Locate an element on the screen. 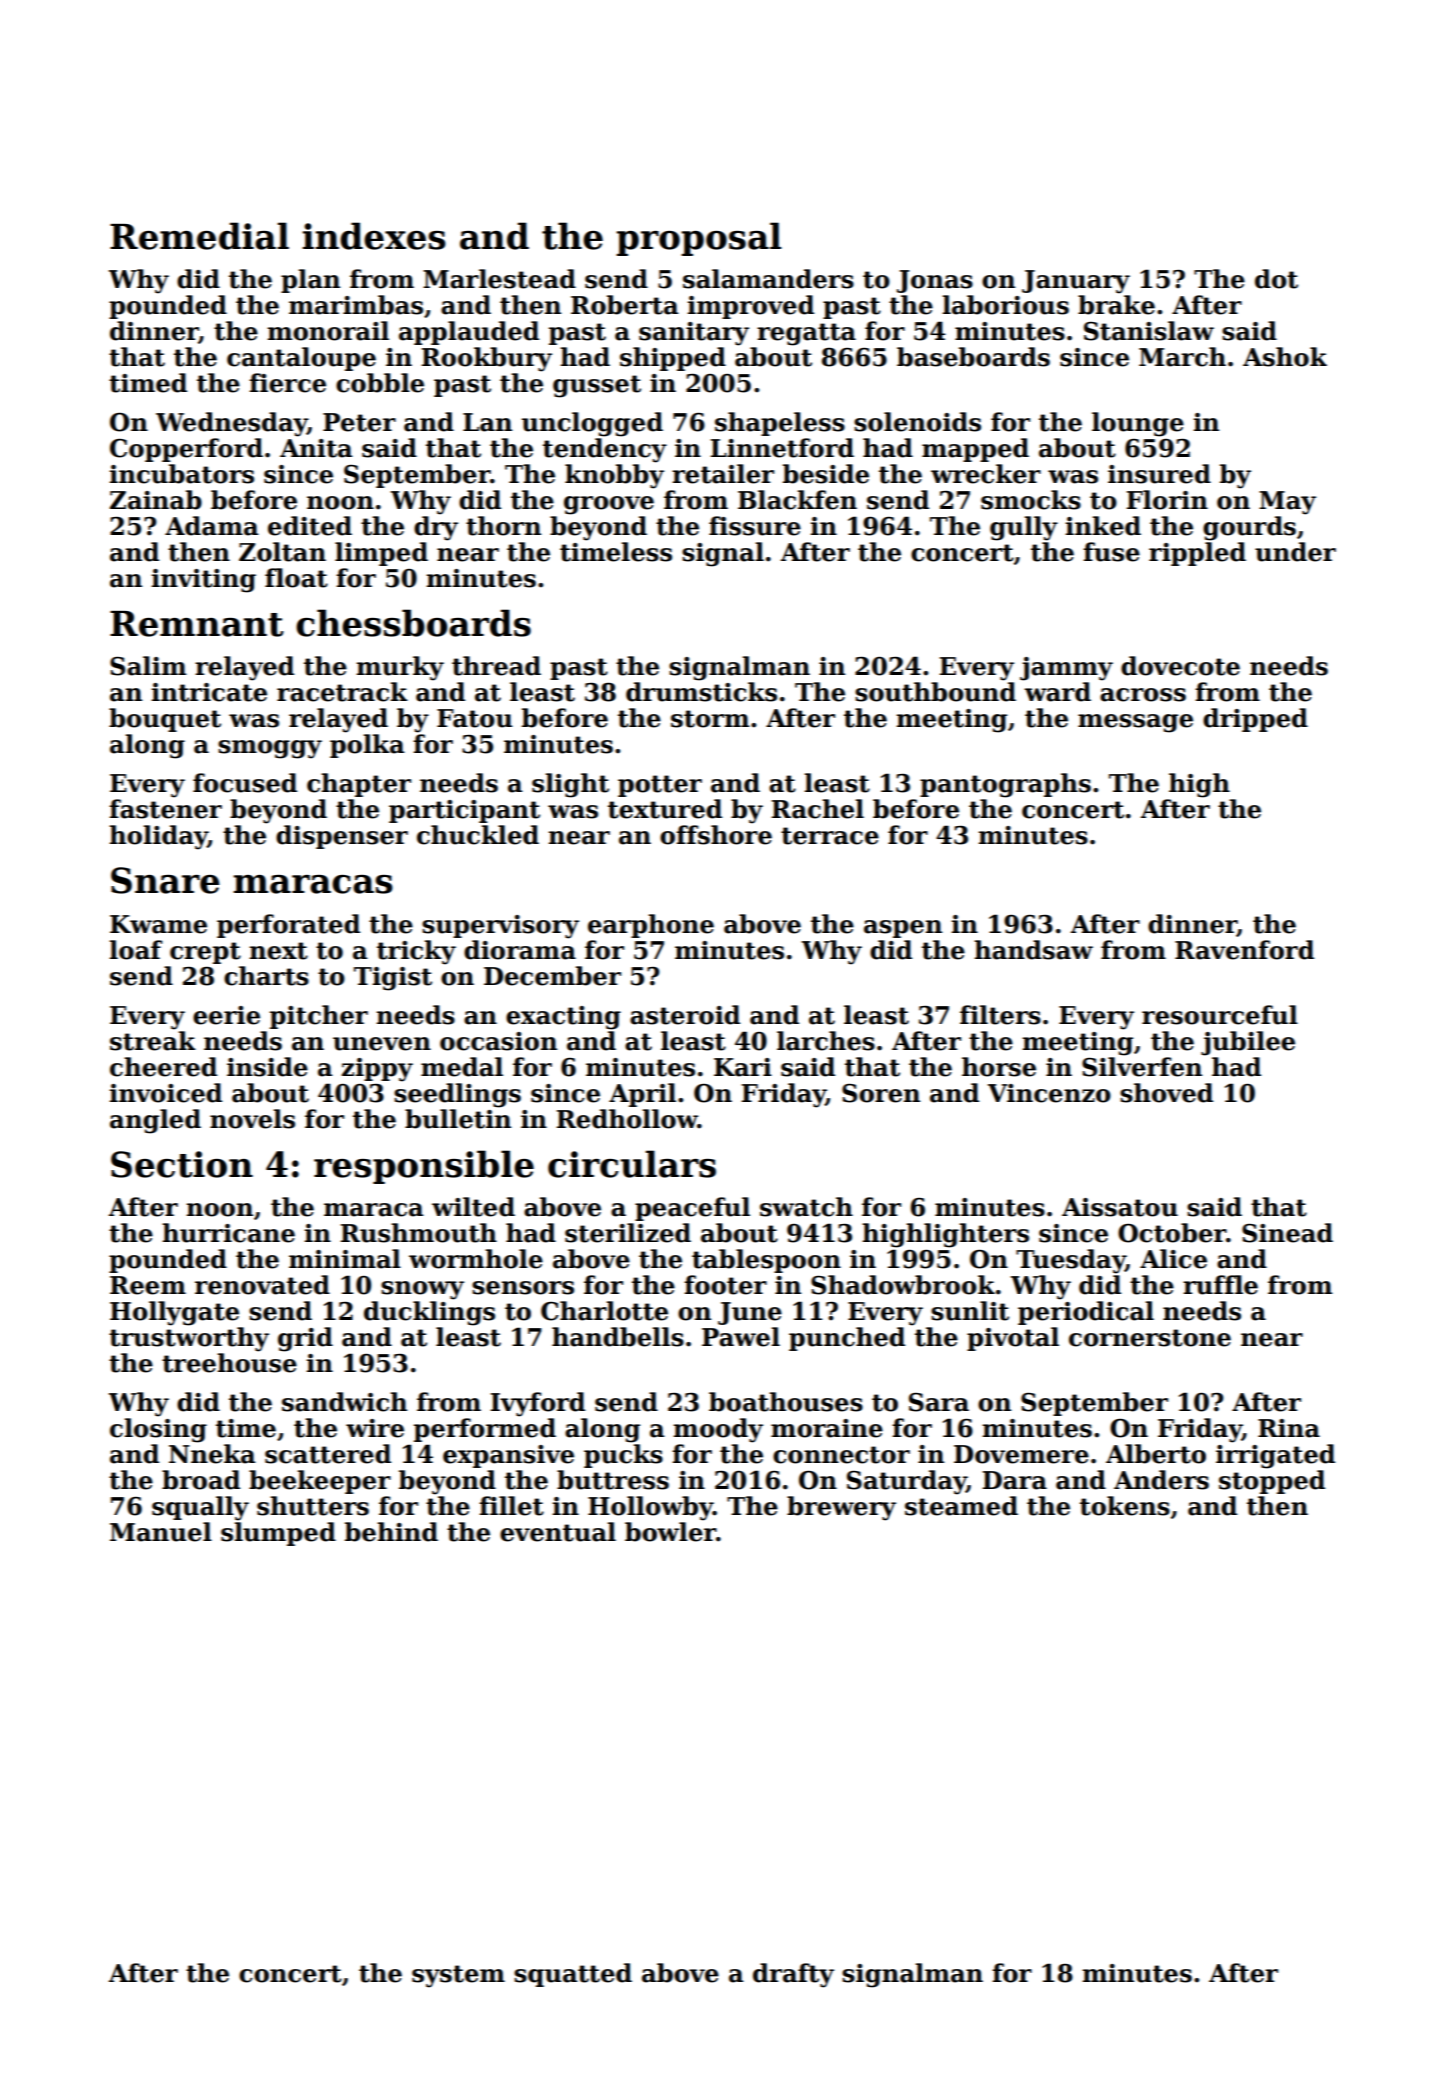 The image size is (1450, 2100). proposal is located at coordinates (699, 239).
